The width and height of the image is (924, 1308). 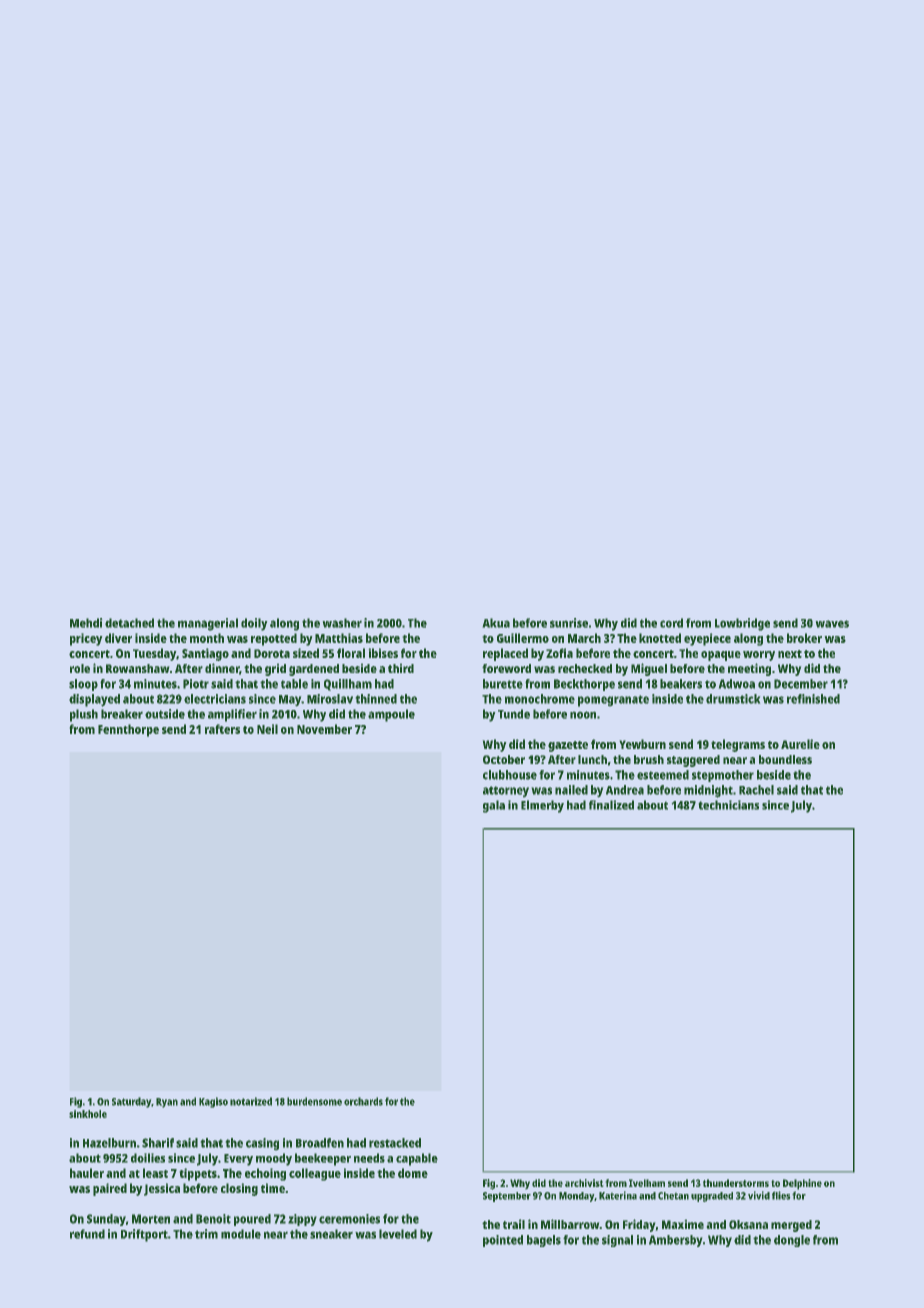 I want to click on Hazelburn, so click(x=109, y=1143).
